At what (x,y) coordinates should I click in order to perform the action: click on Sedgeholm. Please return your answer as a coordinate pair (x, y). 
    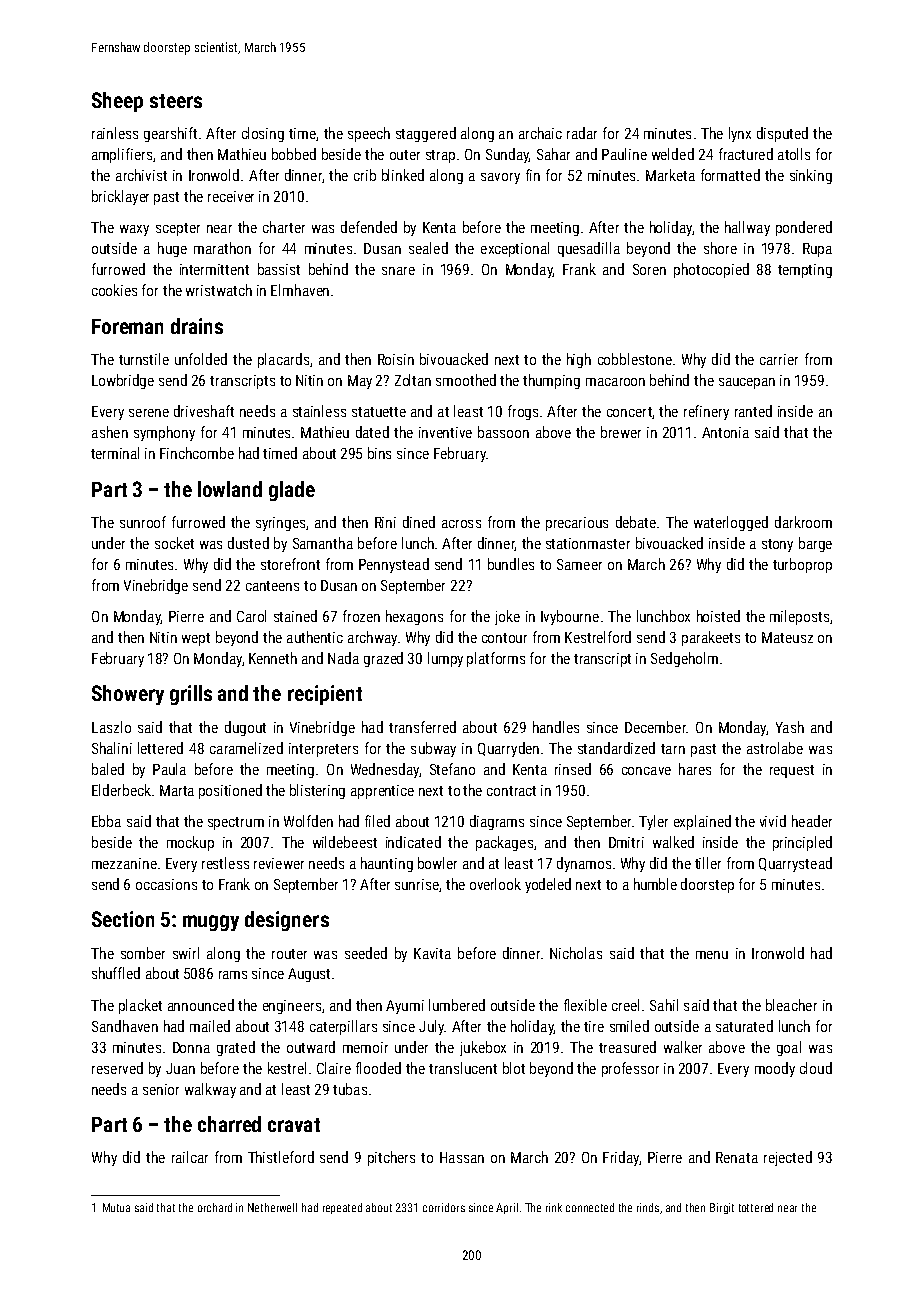
    Looking at the image, I should click on (684, 659).
